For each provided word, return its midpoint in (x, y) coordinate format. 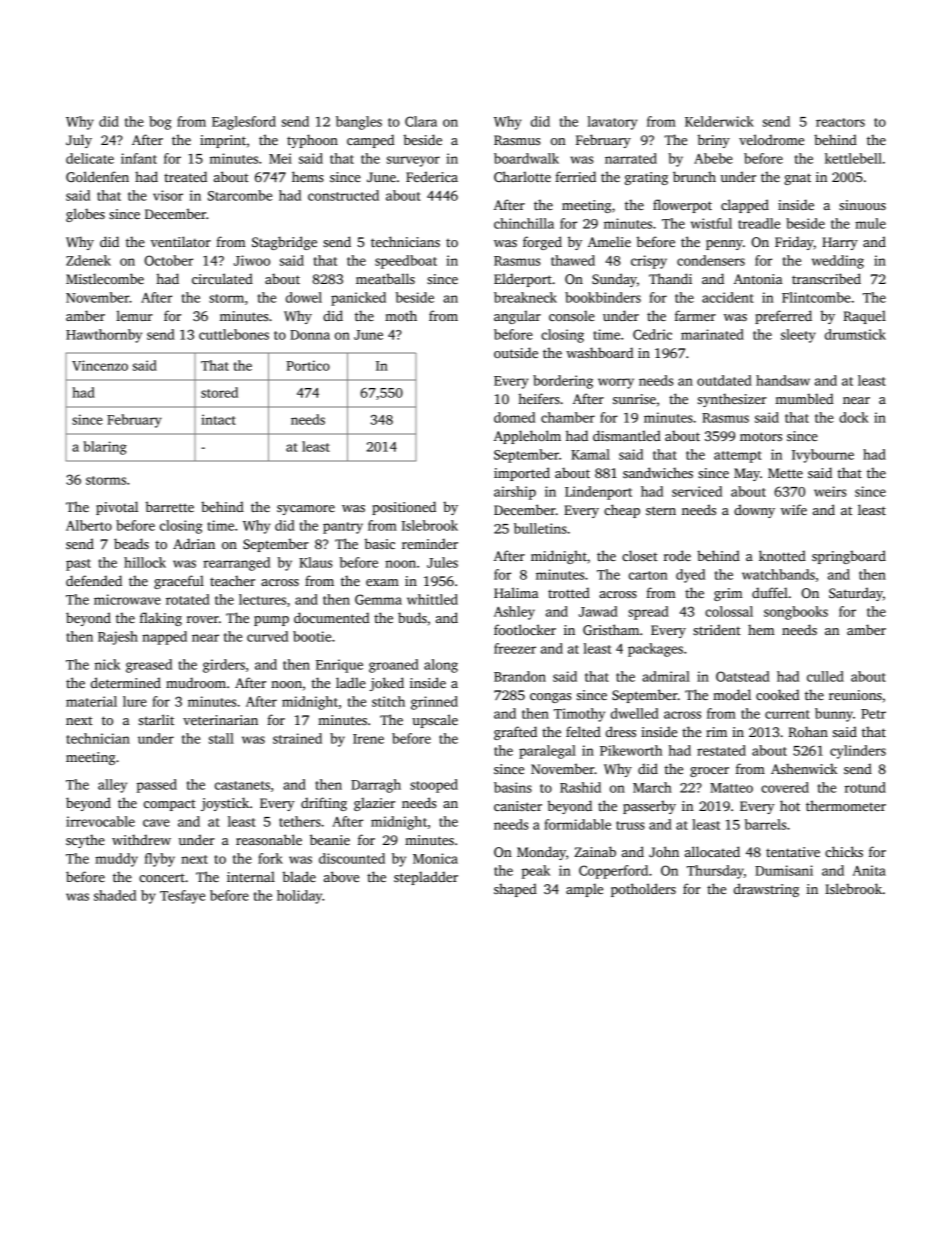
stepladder (426, 878)
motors (761, 436)
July (79, 141)
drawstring (766, 890)
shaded (115, 895)
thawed (573, 260)
